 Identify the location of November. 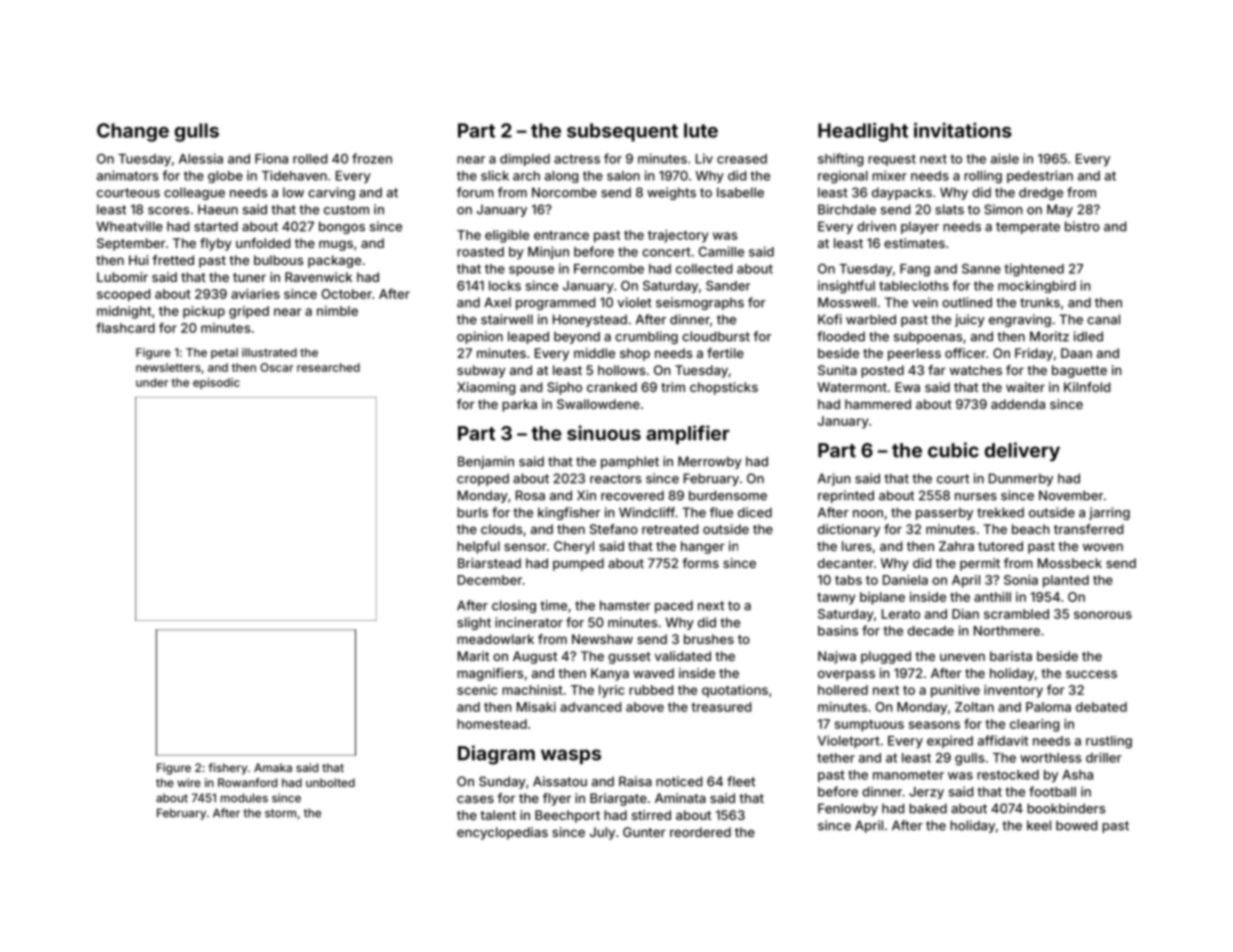
(1071, 495).
